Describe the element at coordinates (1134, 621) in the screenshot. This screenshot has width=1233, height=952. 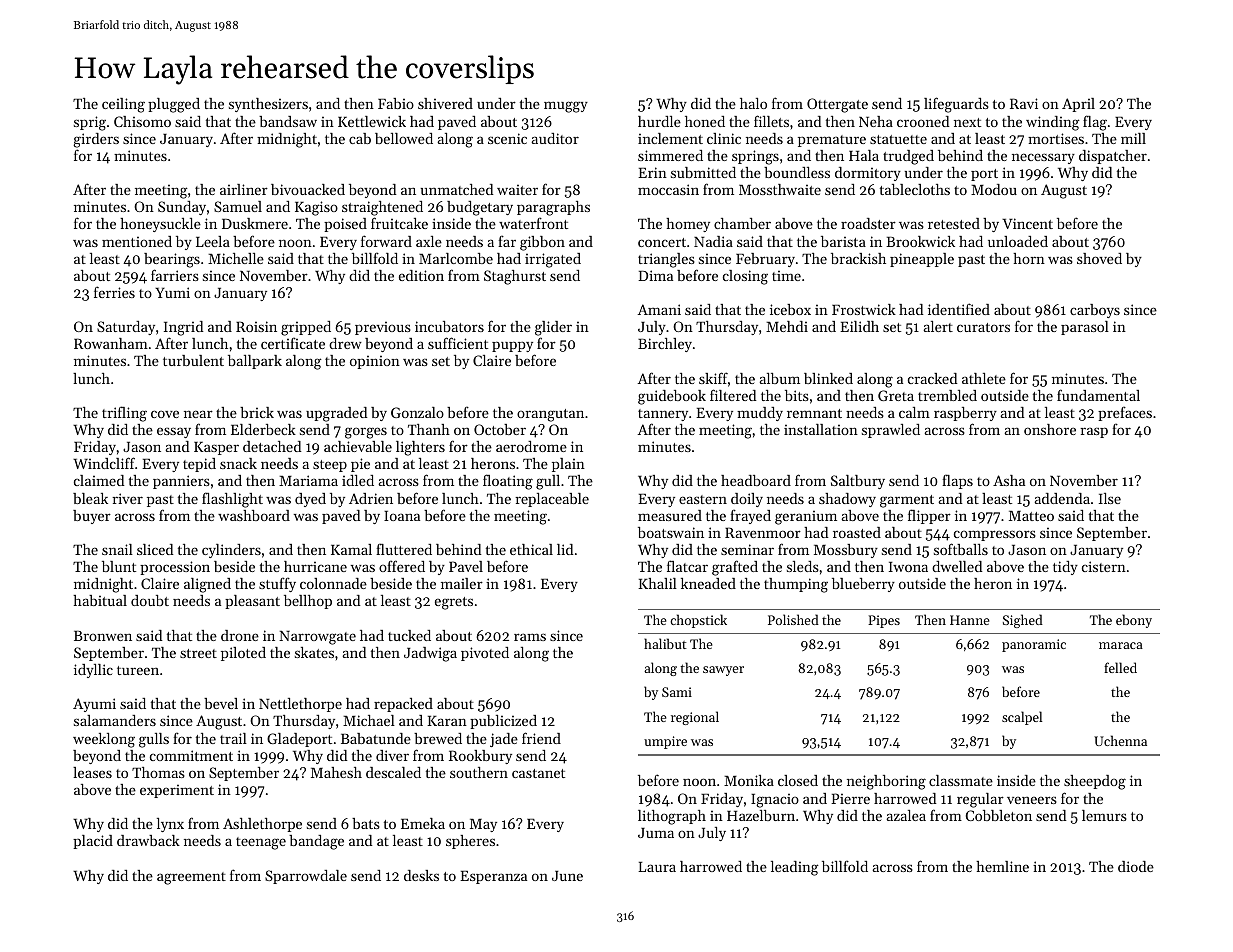
I see `ebony` at that location.
